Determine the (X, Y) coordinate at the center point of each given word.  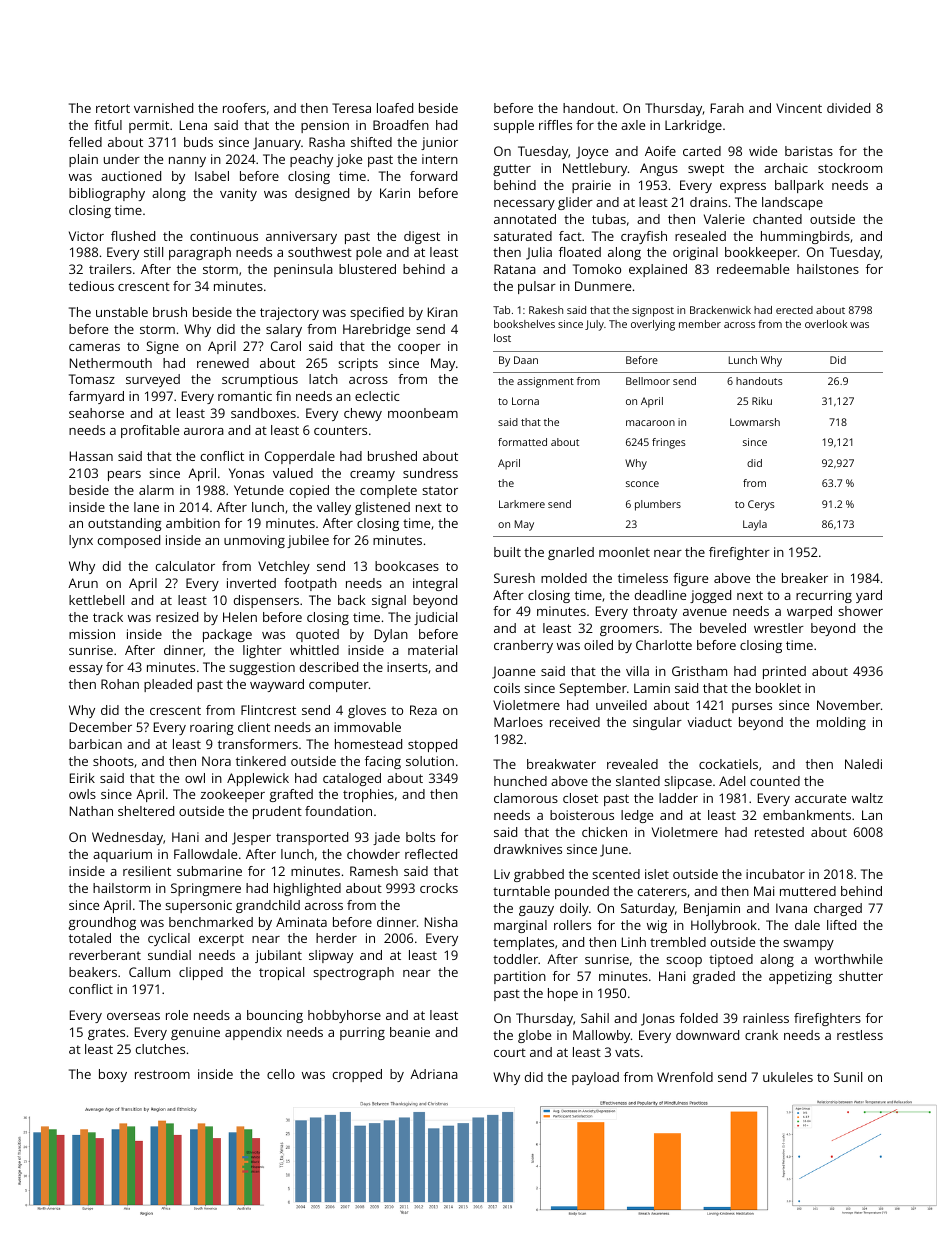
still (153, 252)
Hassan (91, 456)
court (510, 1052)
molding (841, 723)
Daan (526, 360)
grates (106, 1034)
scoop (684, 962)
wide (763, 151)
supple (514, 126)
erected (794, 310)
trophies (368, 795)
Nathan (91, 811)
